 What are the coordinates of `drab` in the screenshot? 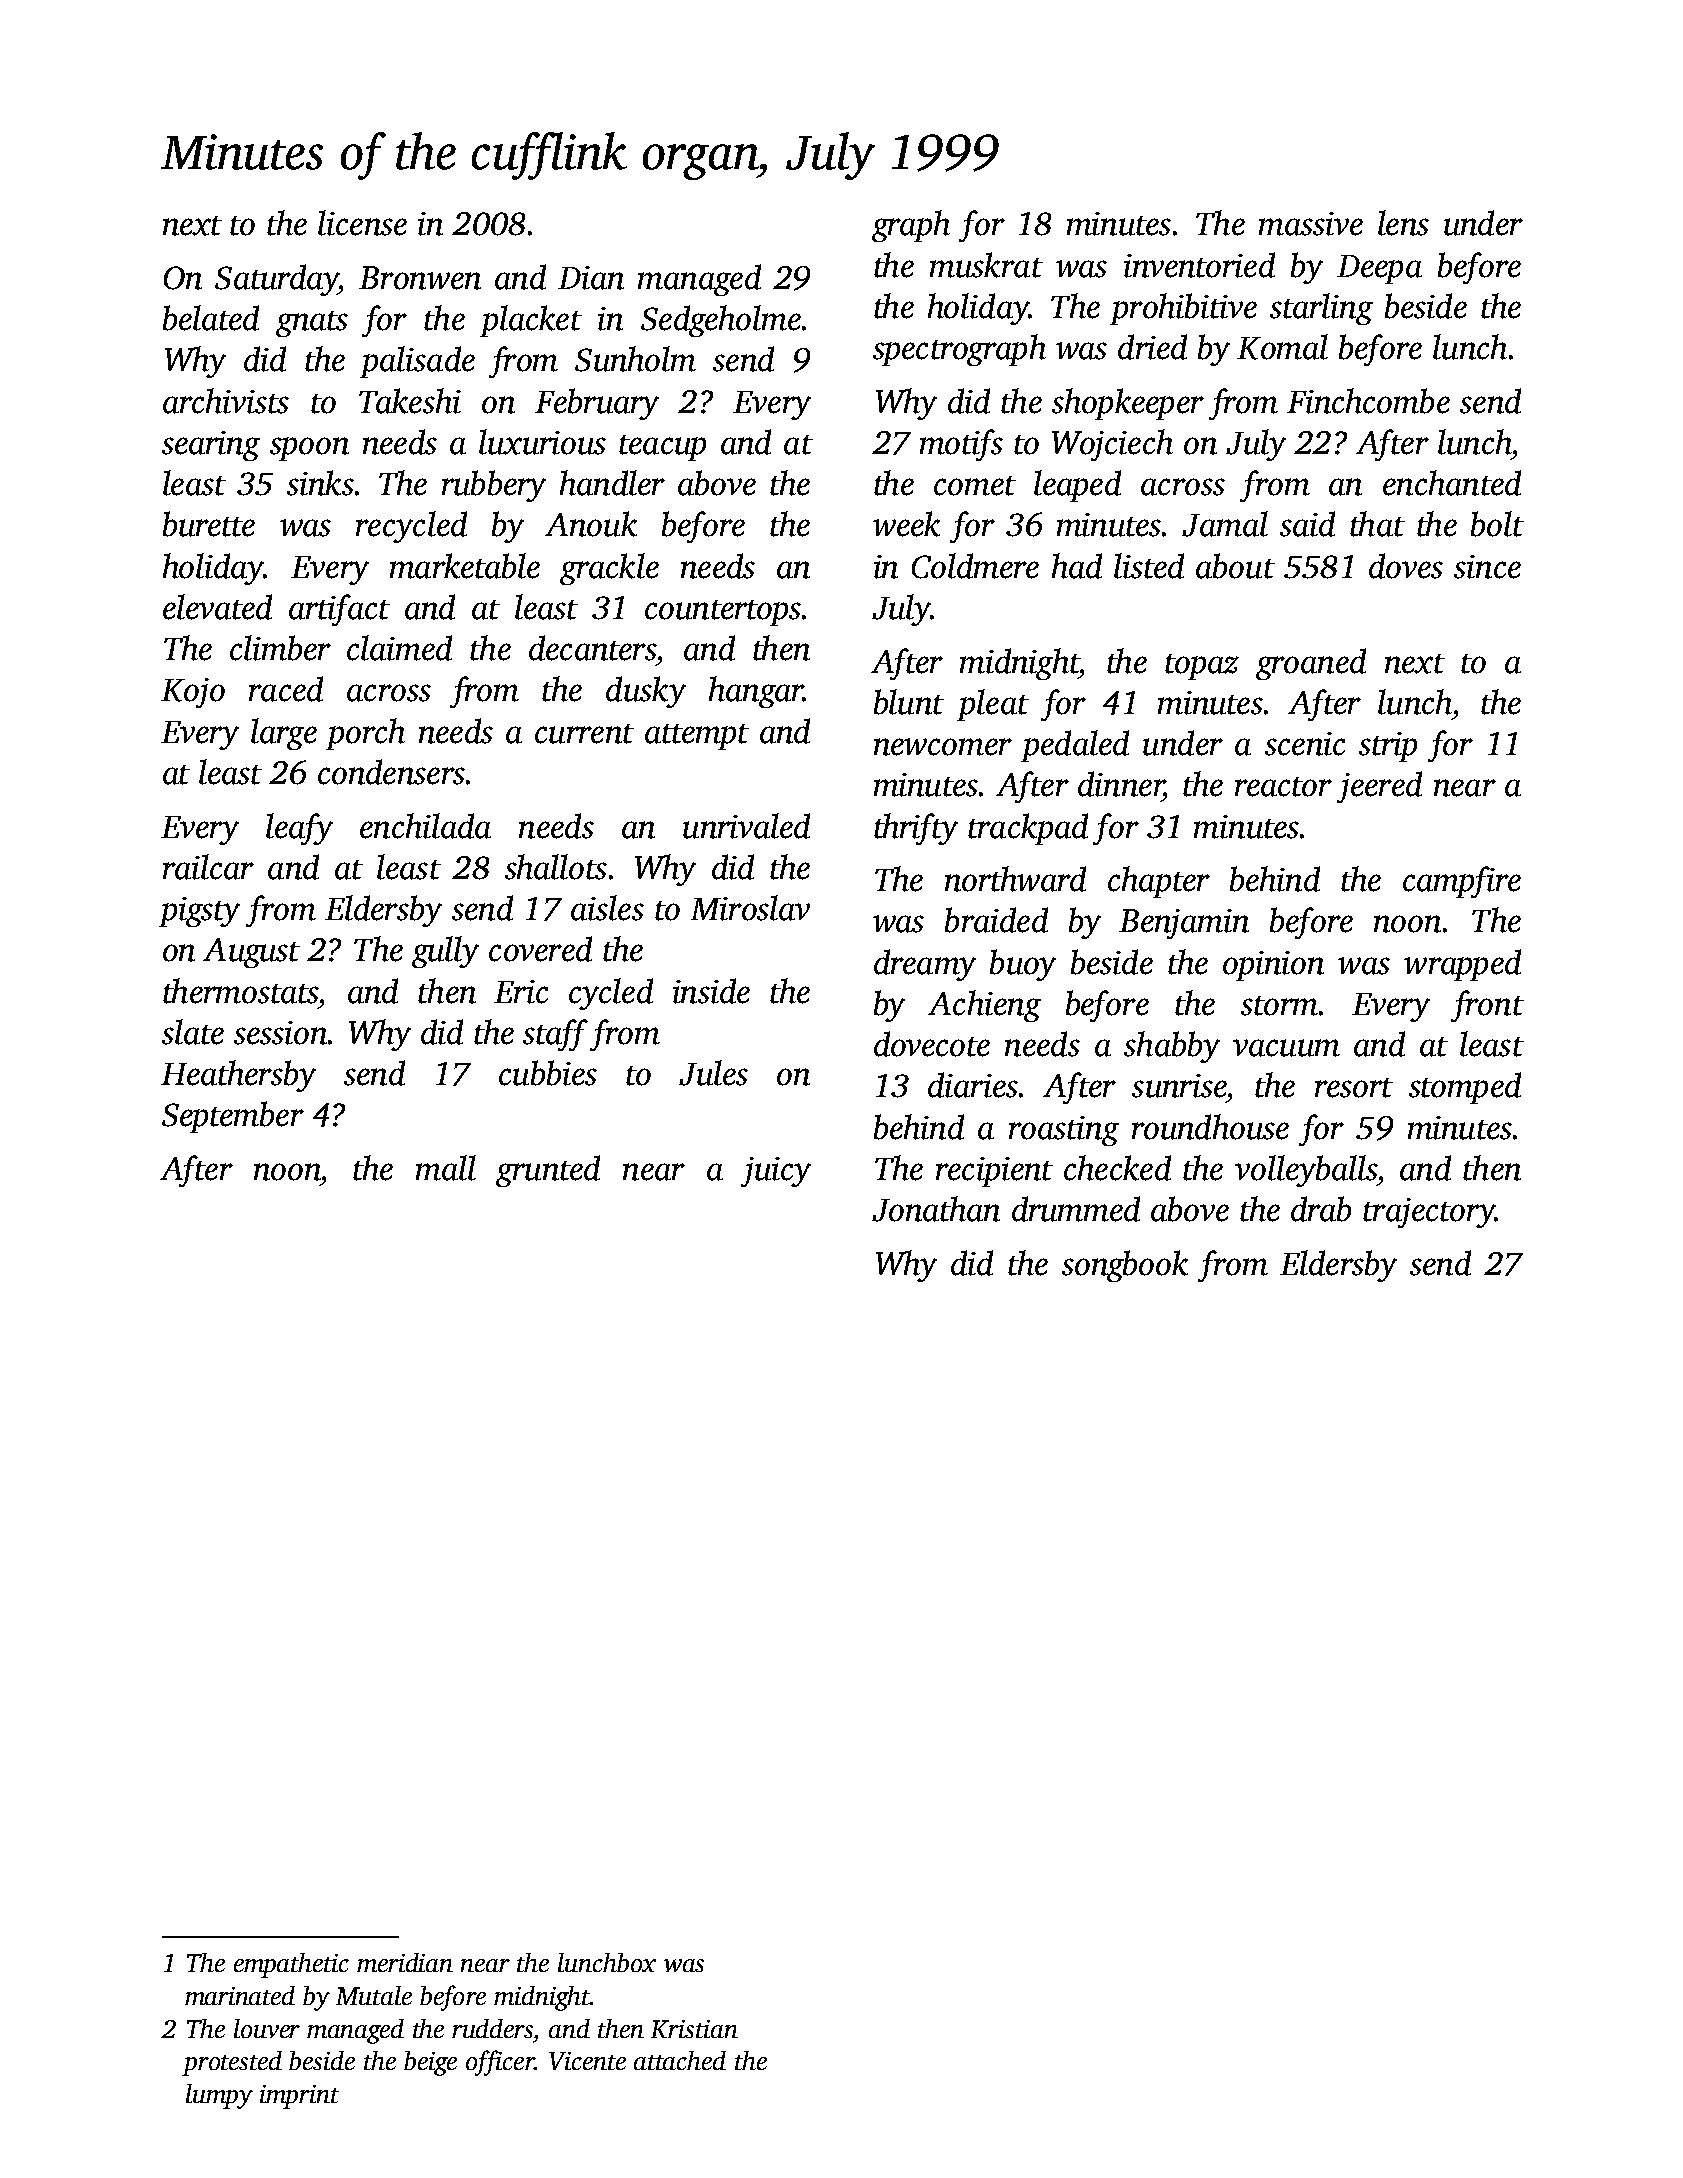 It's located at (1321, 1209).
